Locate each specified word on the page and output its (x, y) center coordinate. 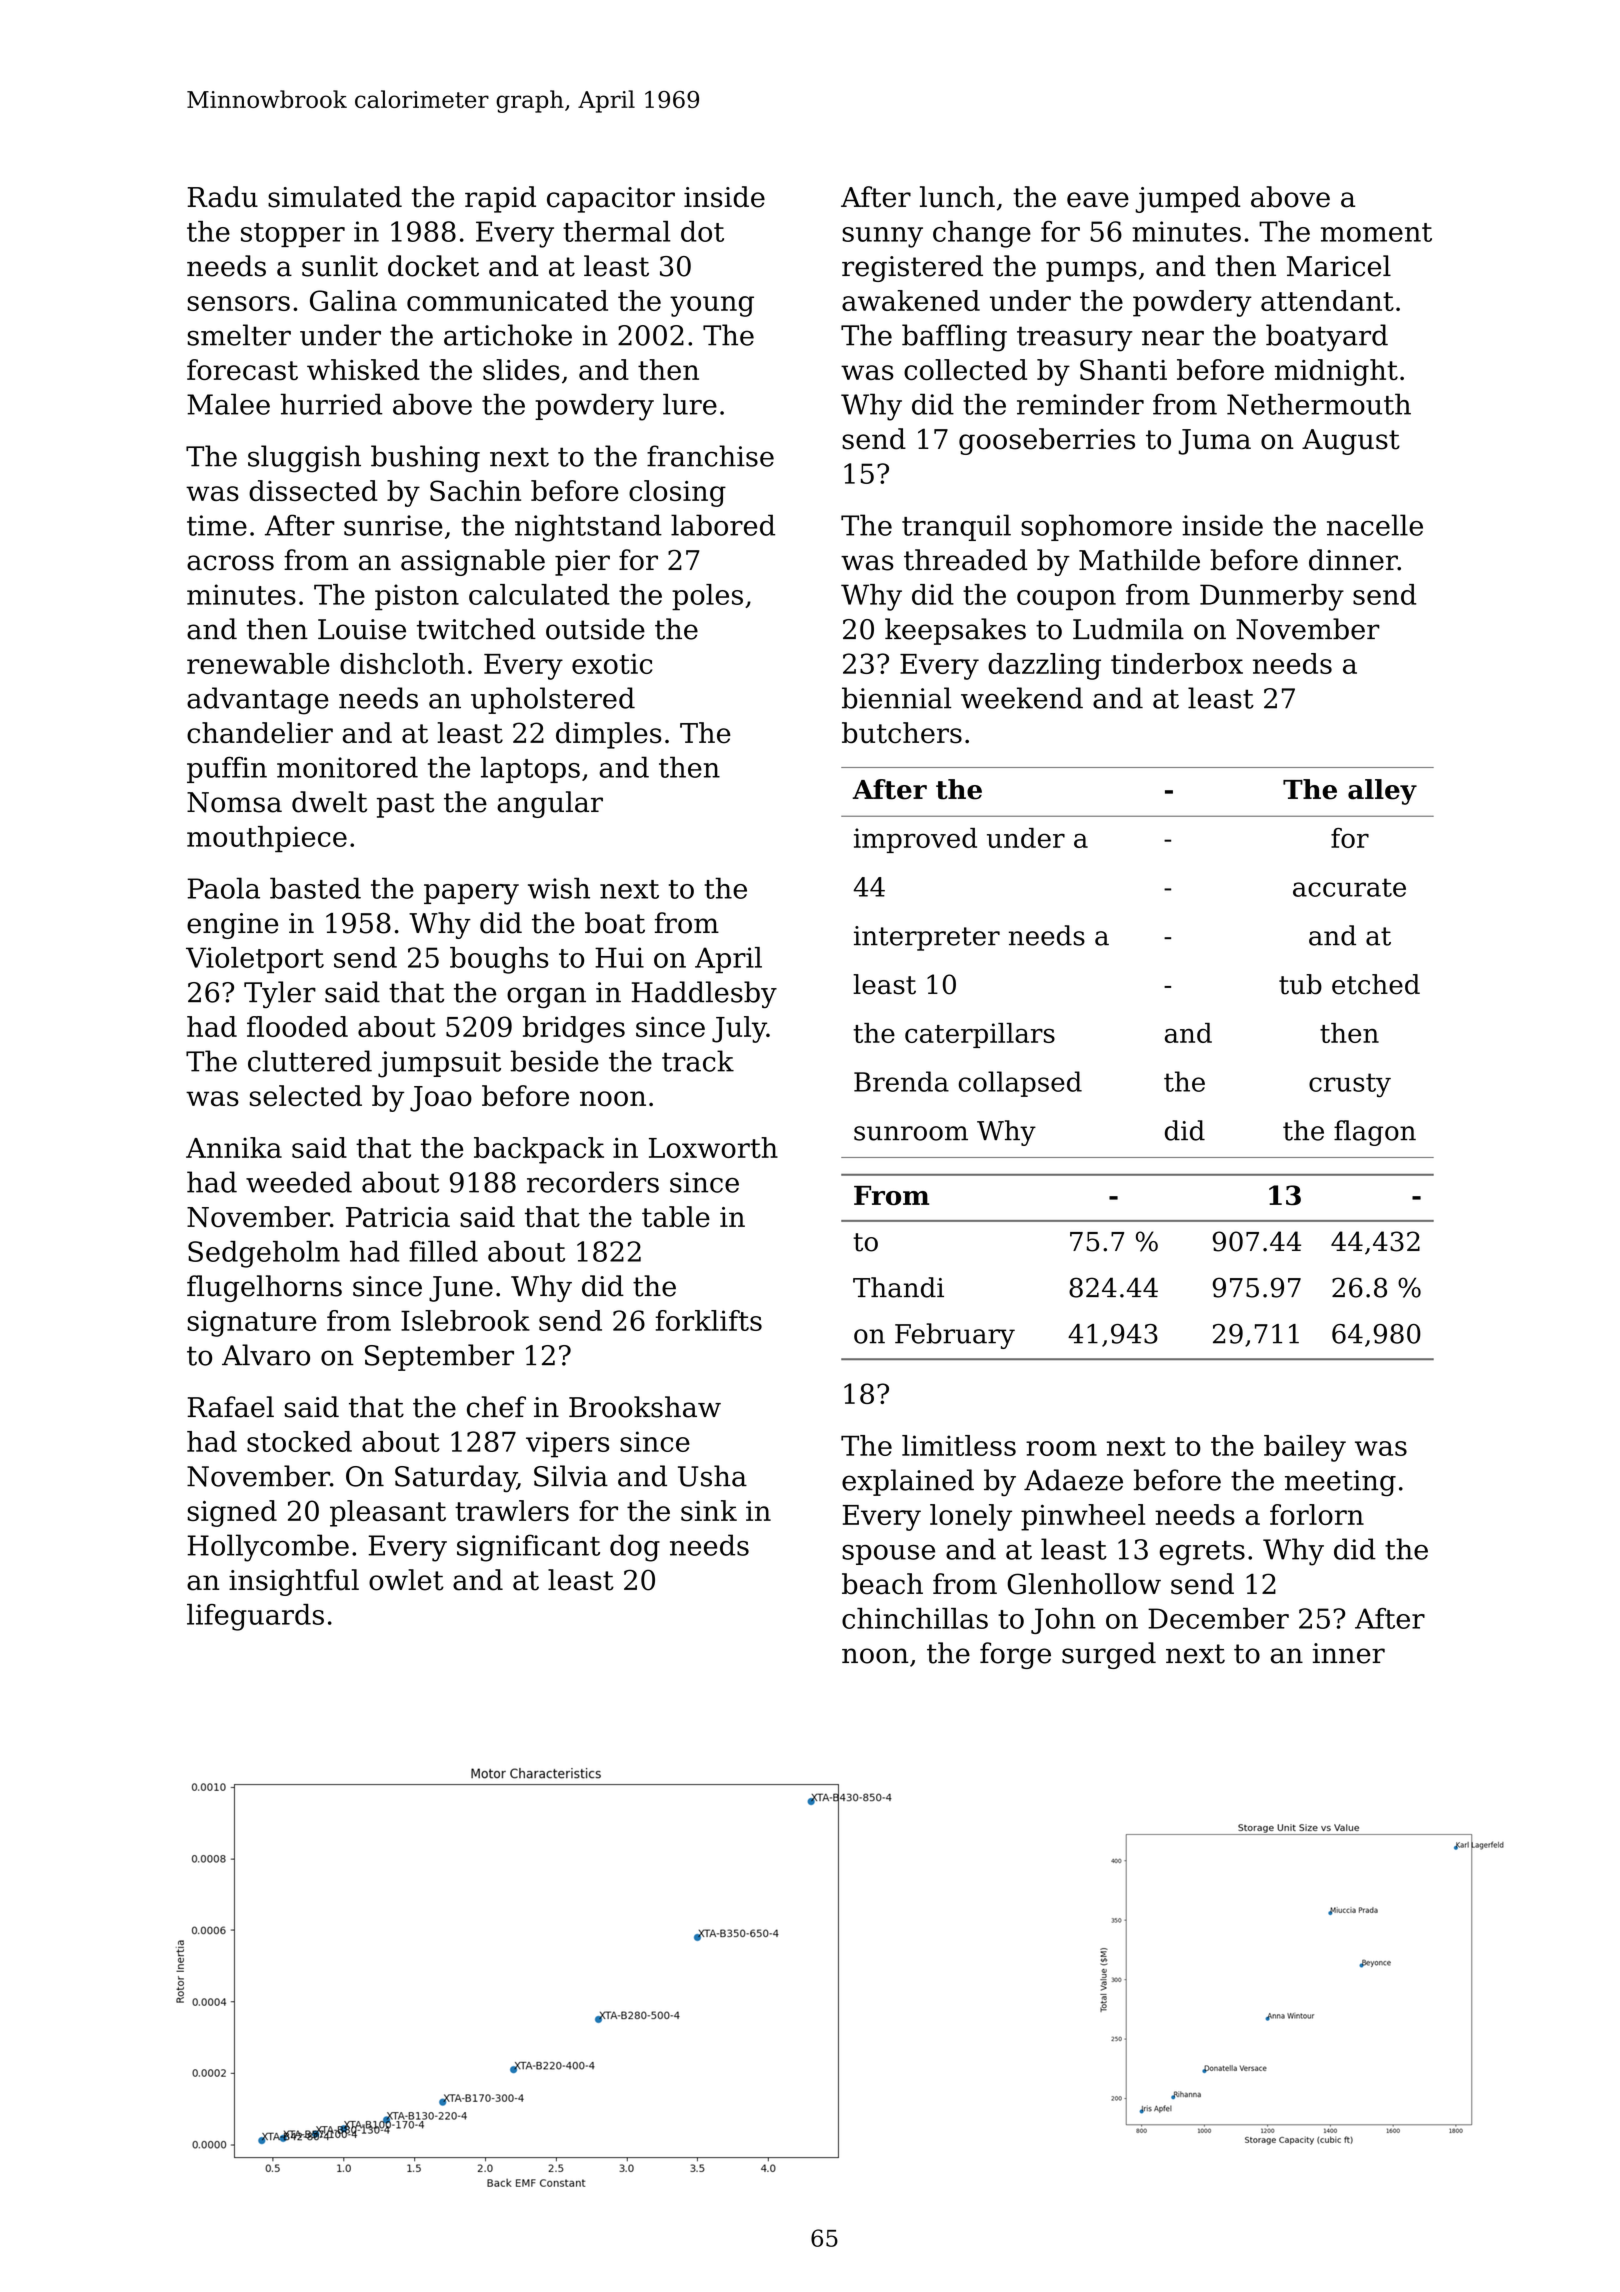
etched (1376, 984)
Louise (362, 629)
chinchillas (915, 1618)
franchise (710, 456)
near (1173, 338)
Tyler (280, 994)
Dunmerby (1272, 597)
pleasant (388, 1513)
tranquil (956, 527)
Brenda (901, 1081)
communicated (507, 300)
